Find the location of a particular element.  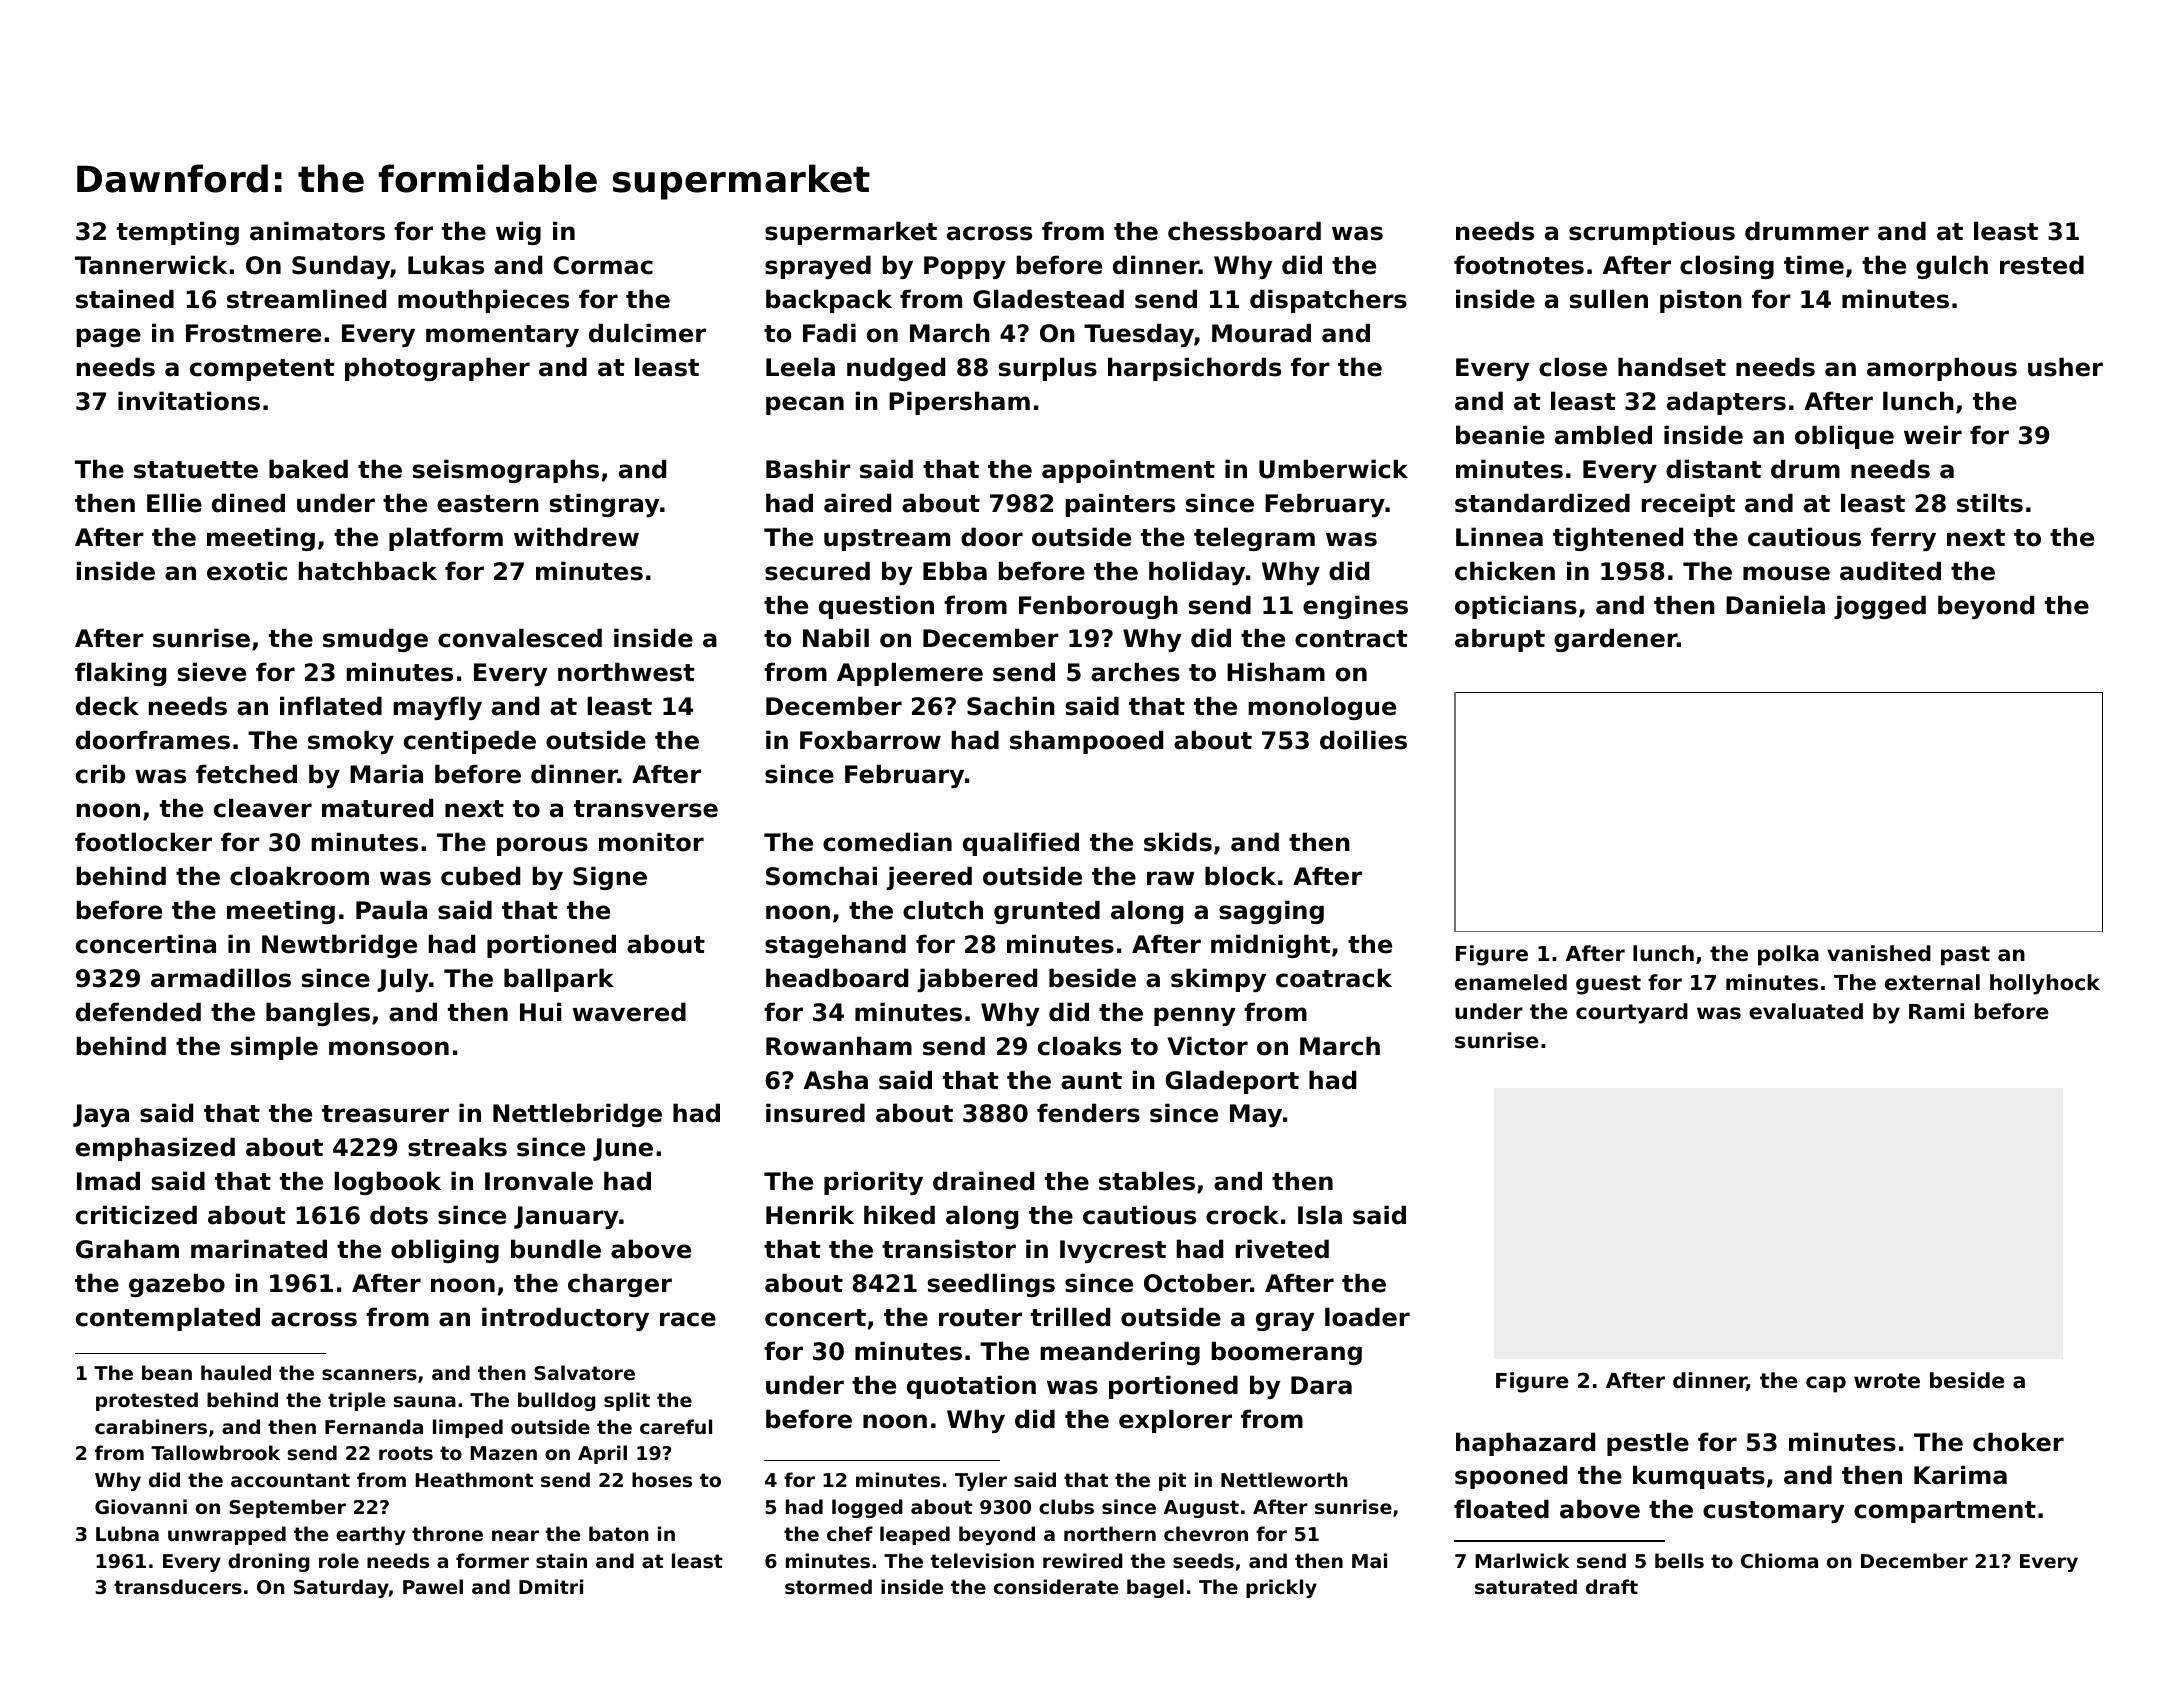

evaluated is located at coordinates (1806, 1011).
